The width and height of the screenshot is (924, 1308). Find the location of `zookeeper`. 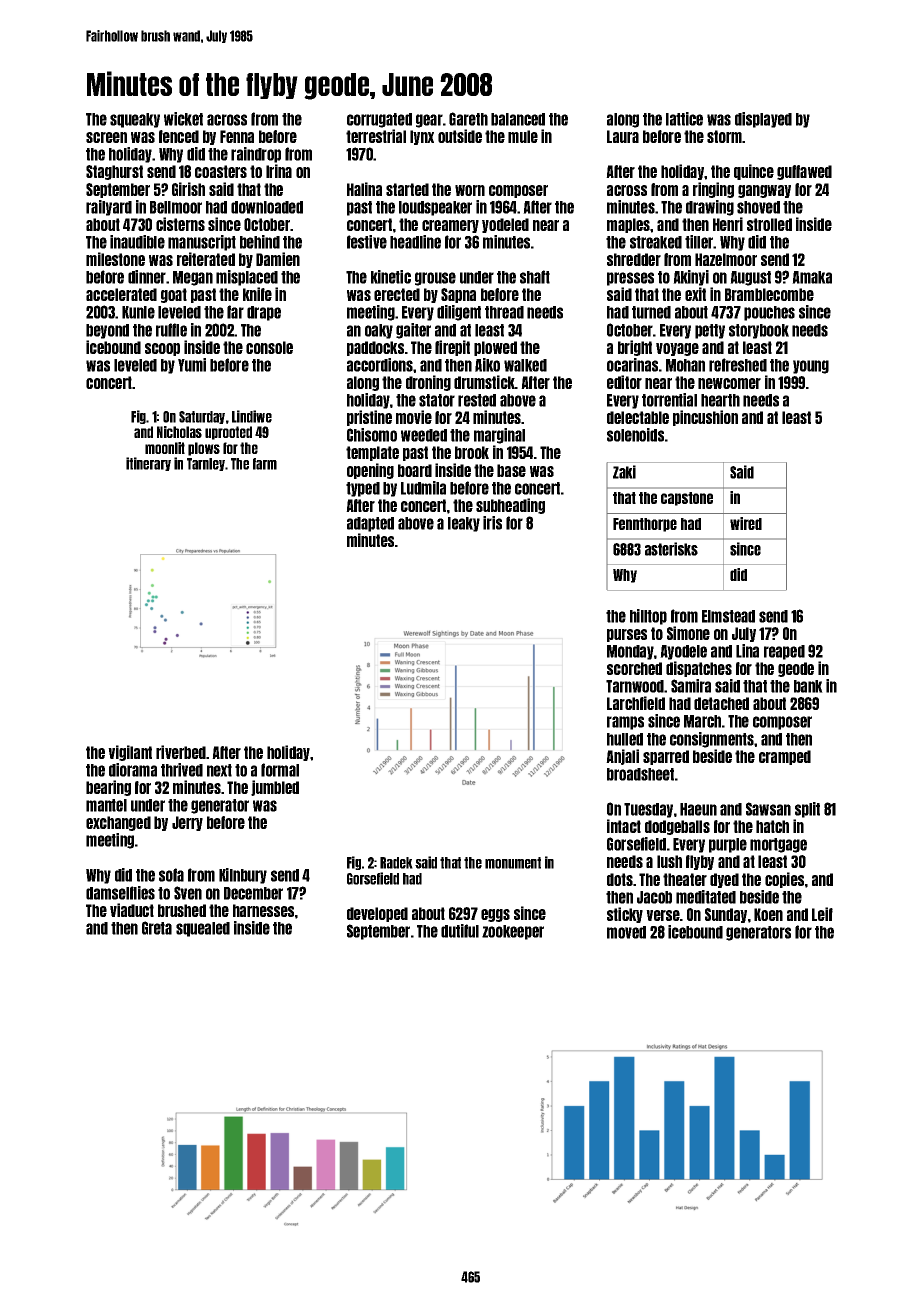

zookeeper is located at coordinates (513, 932).
